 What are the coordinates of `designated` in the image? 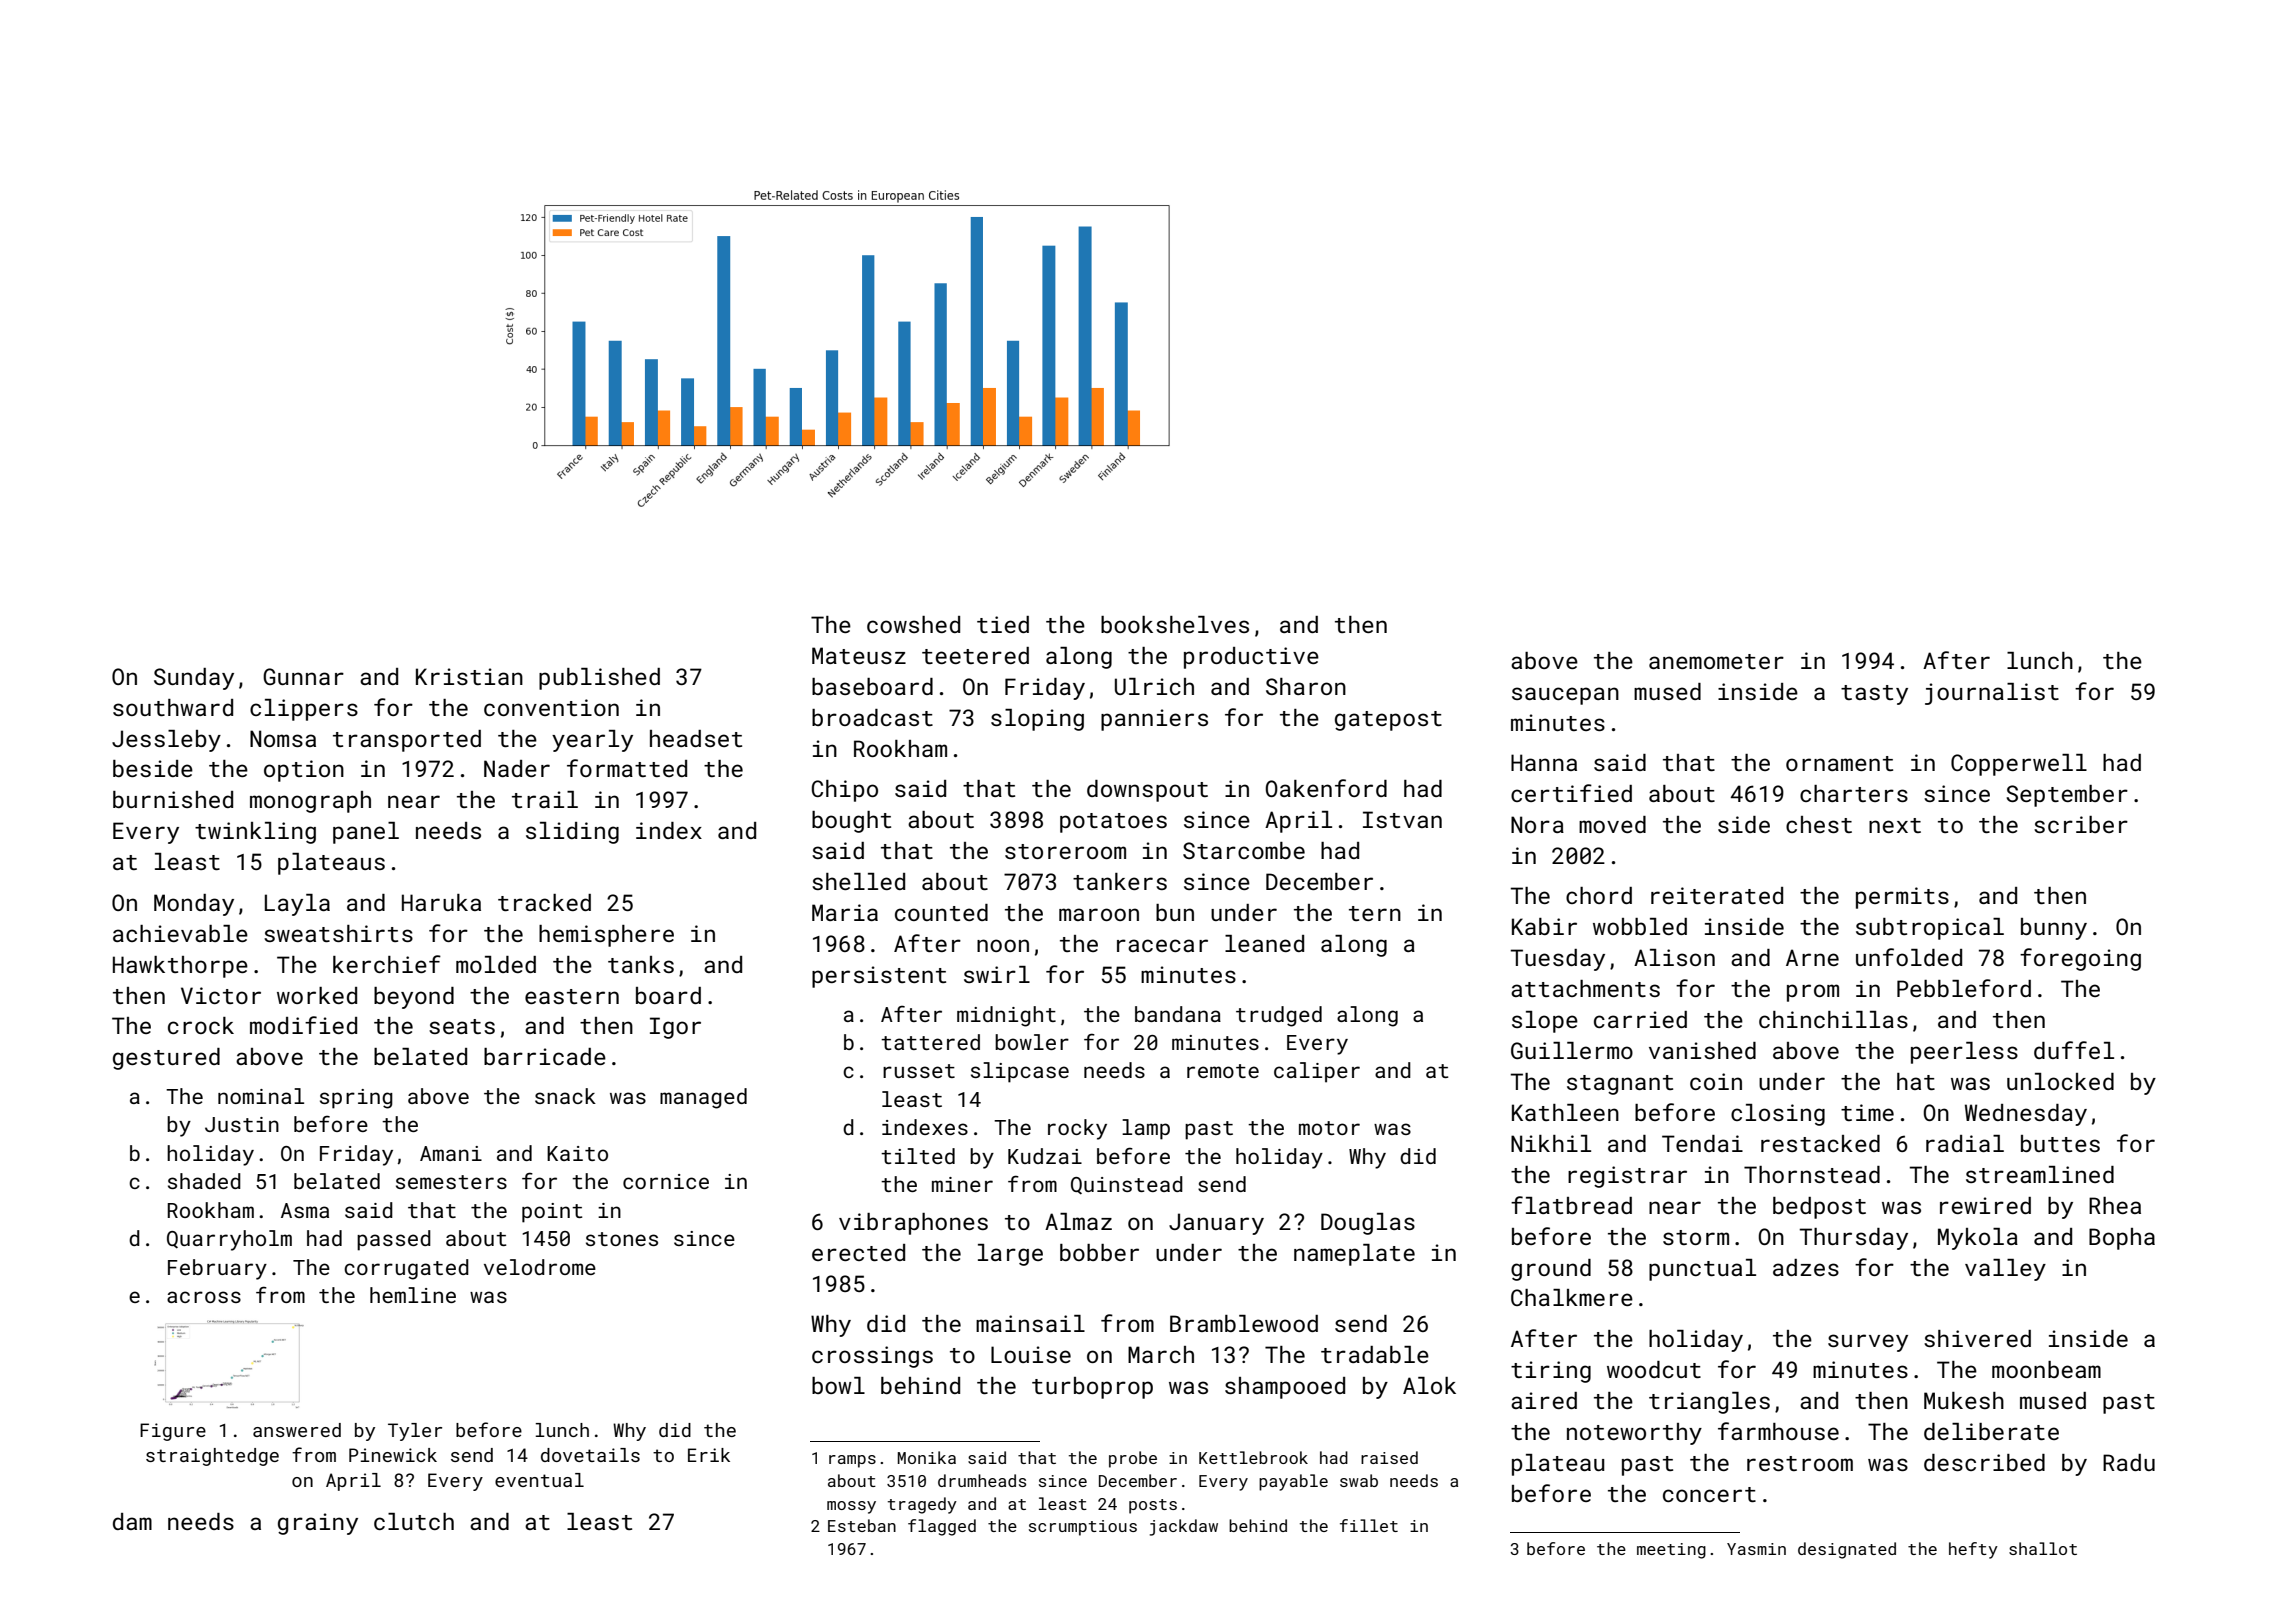 It's located at (1847, 1550).
